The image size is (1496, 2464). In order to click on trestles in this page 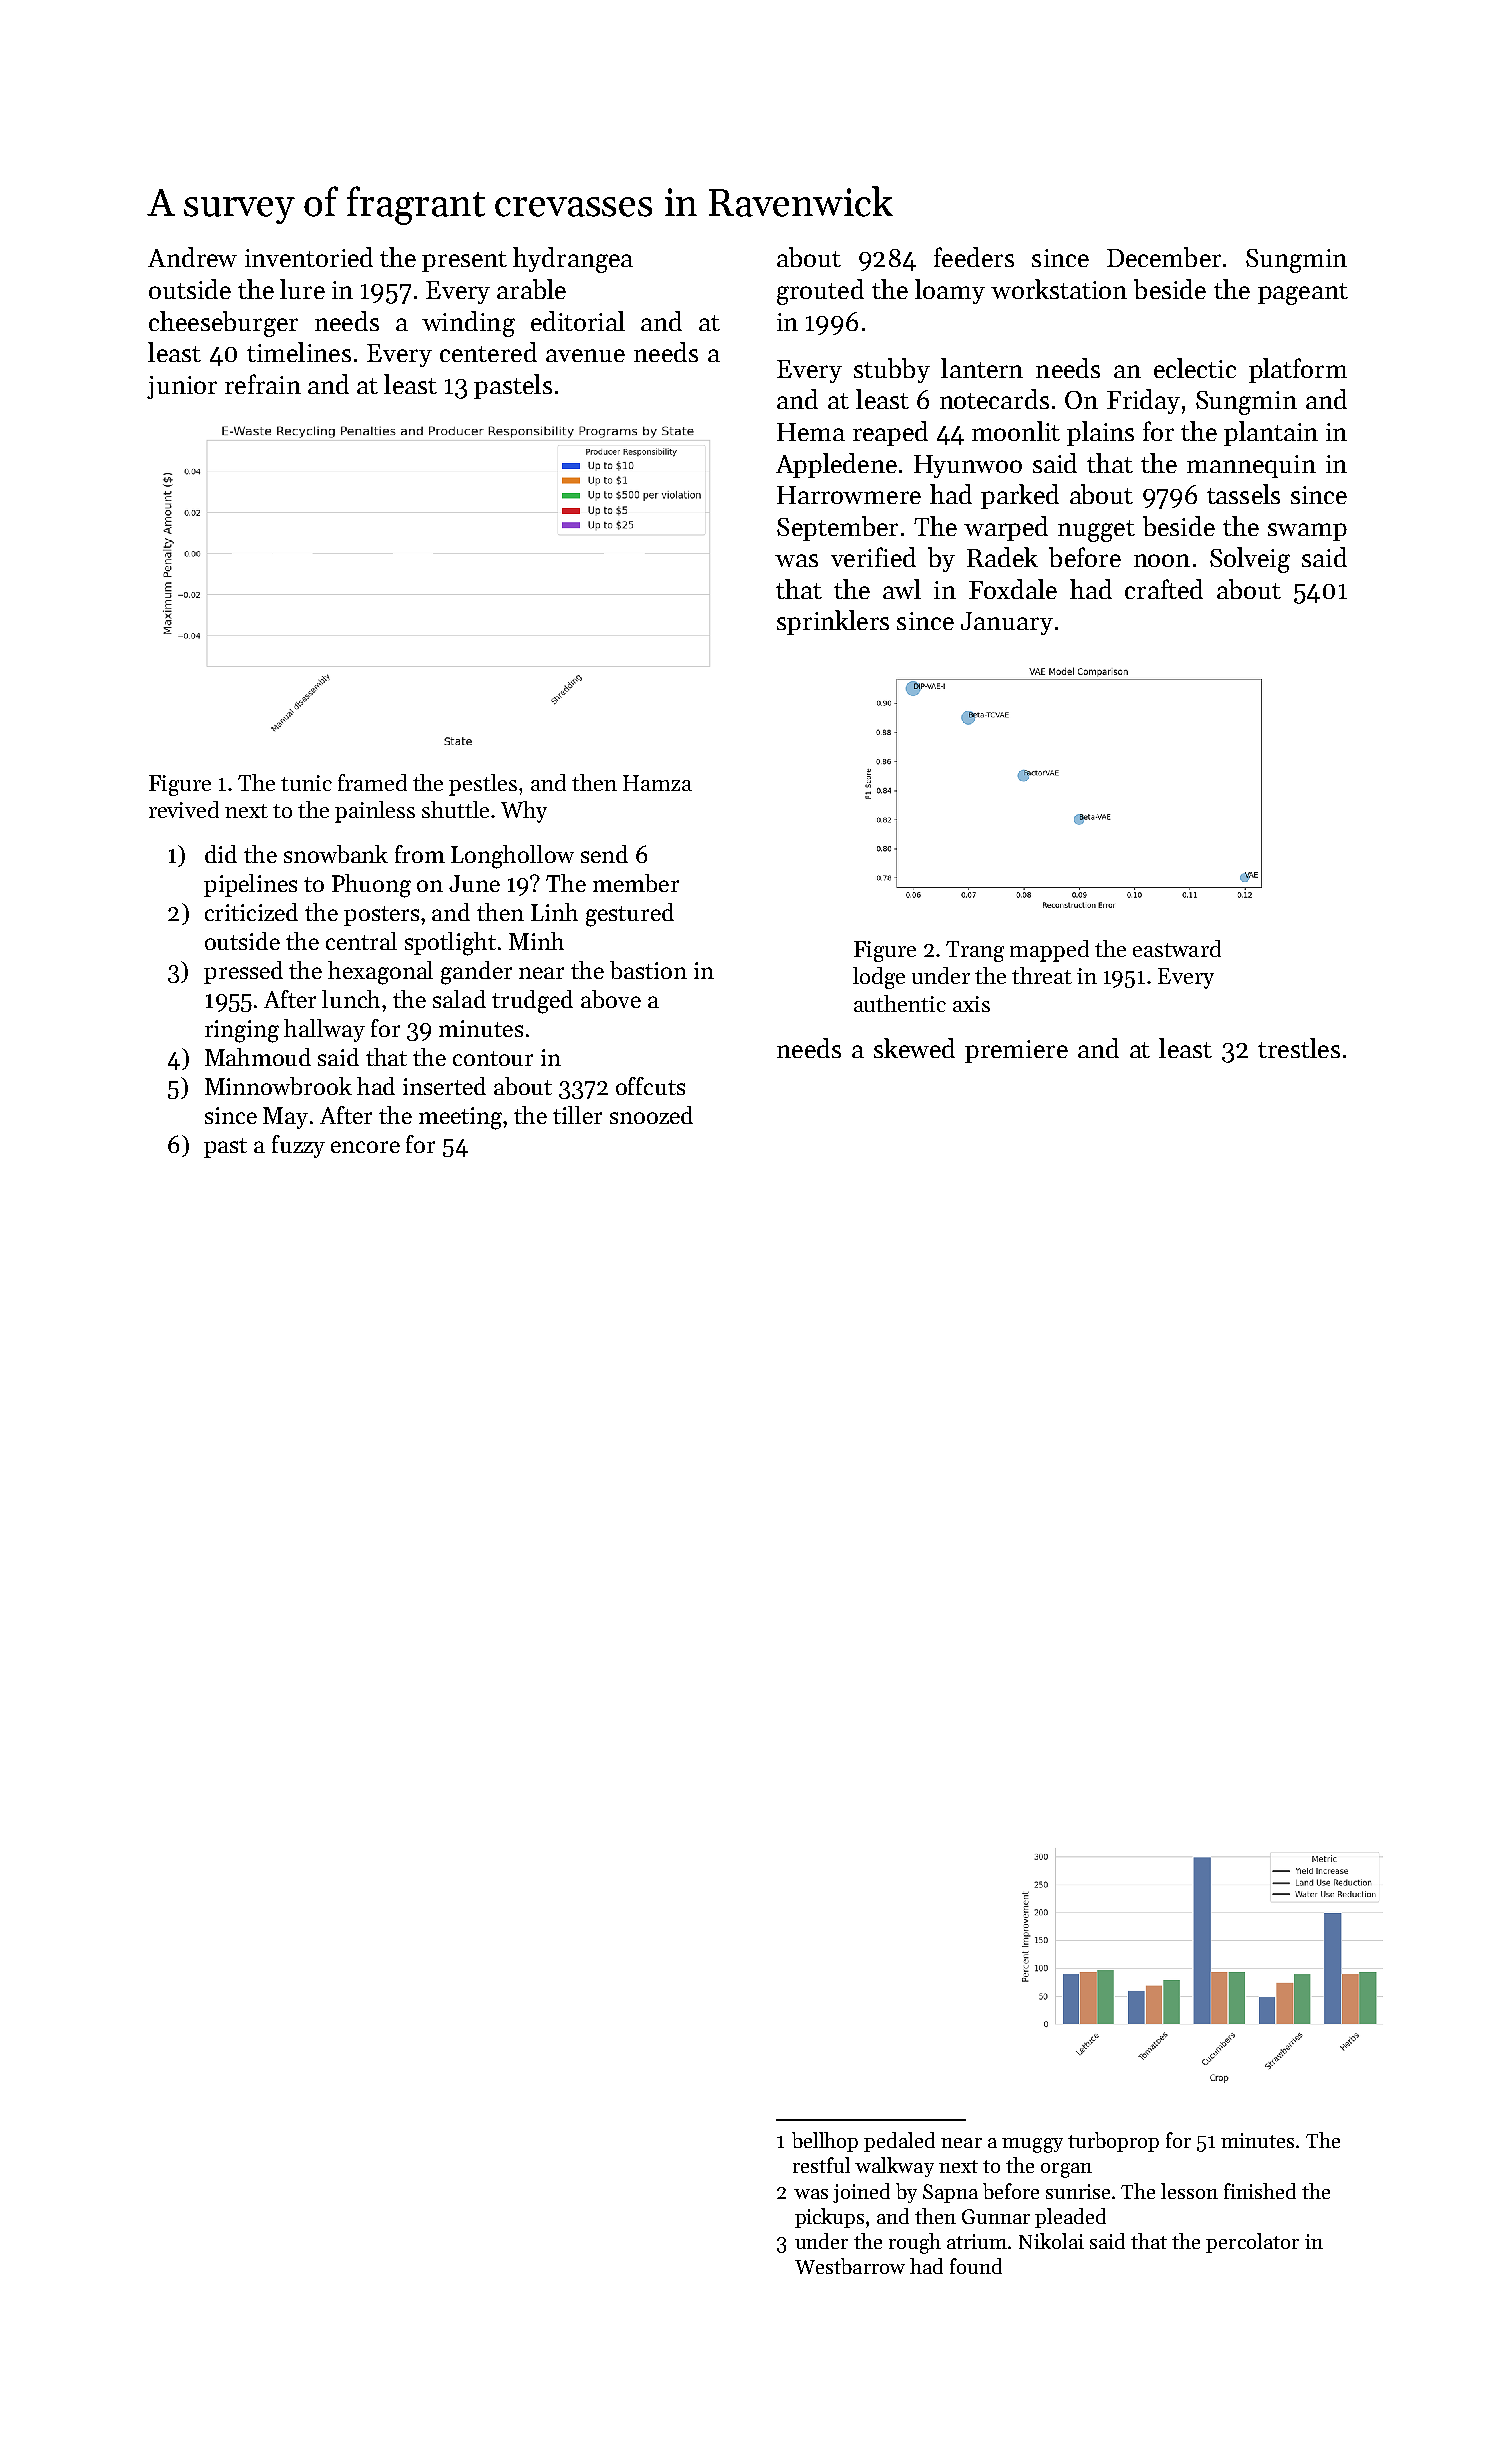, I will do `click(1299, 1048)`.
